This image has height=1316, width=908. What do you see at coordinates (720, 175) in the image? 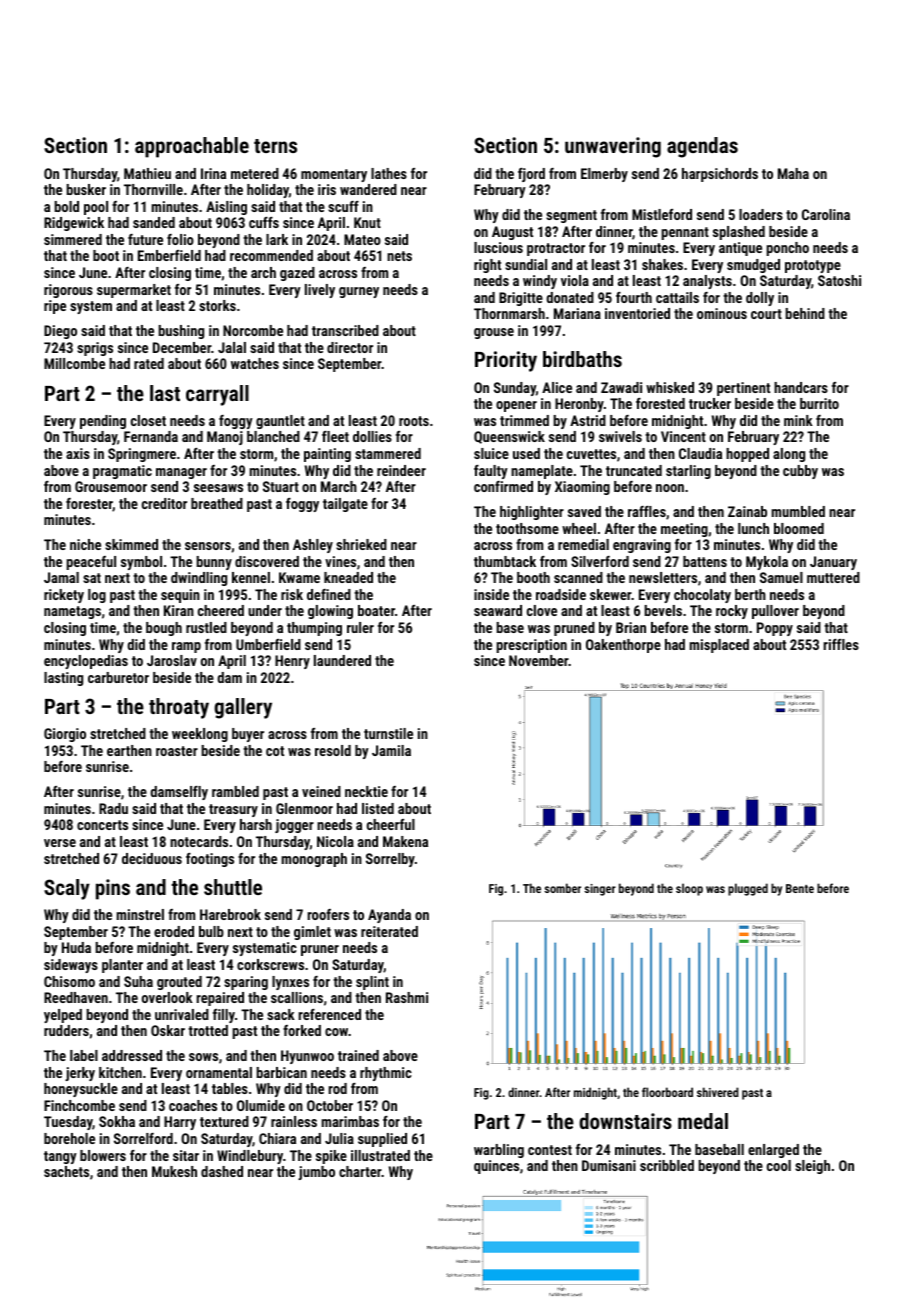
I see `harpsichords` at bounding box center [720, 175].
